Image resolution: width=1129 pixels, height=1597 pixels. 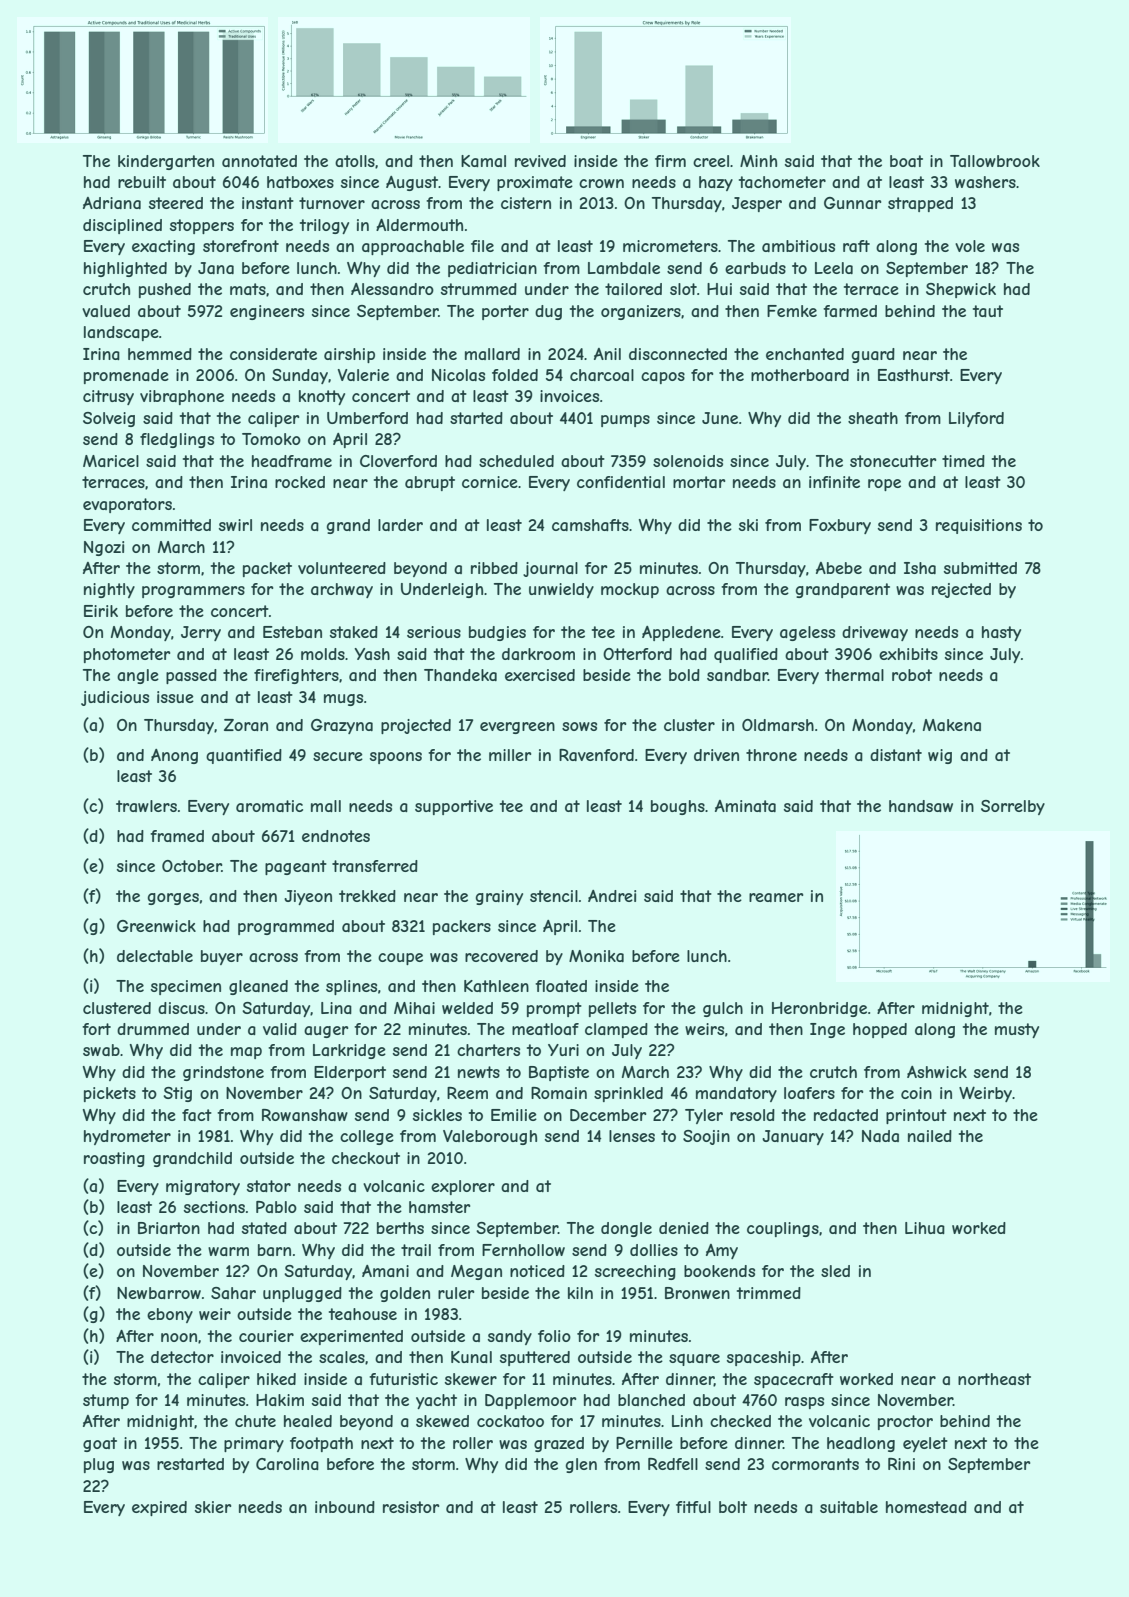 I want to click on hamster, so click(x=439, y=1207).
